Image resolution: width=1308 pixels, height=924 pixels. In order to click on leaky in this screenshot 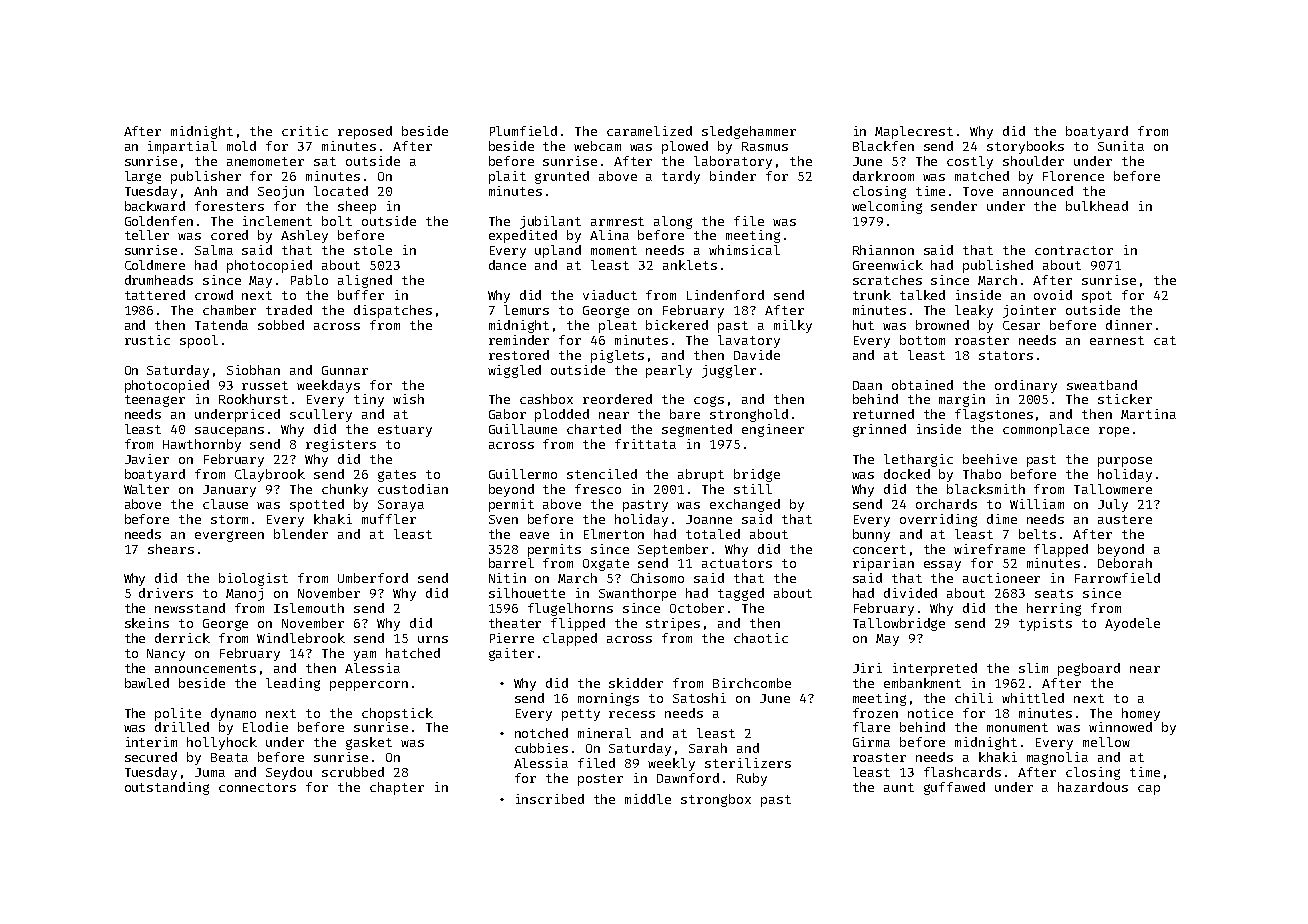, I will do `click(974, 311)`.
